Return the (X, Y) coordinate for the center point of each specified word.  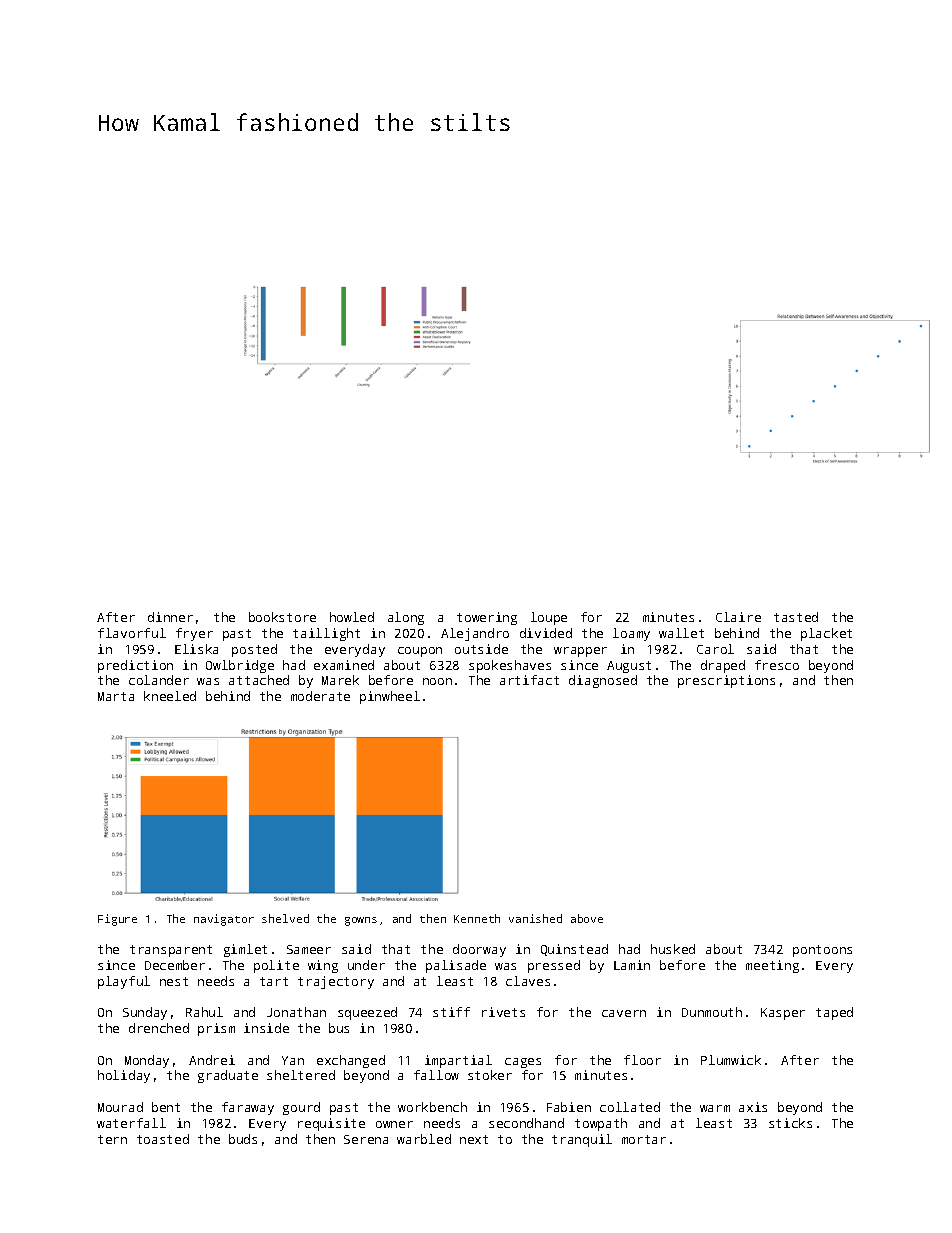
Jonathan (296, 1012)
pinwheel (390, 697)
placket (826, 634)
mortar (644, 1139)
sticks (790, 1123)
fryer (194, 634)
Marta (116, 696)
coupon (420, 652)
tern (112, 1139)
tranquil (582, 1140)
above (587, 918)
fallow (436, 1075)
